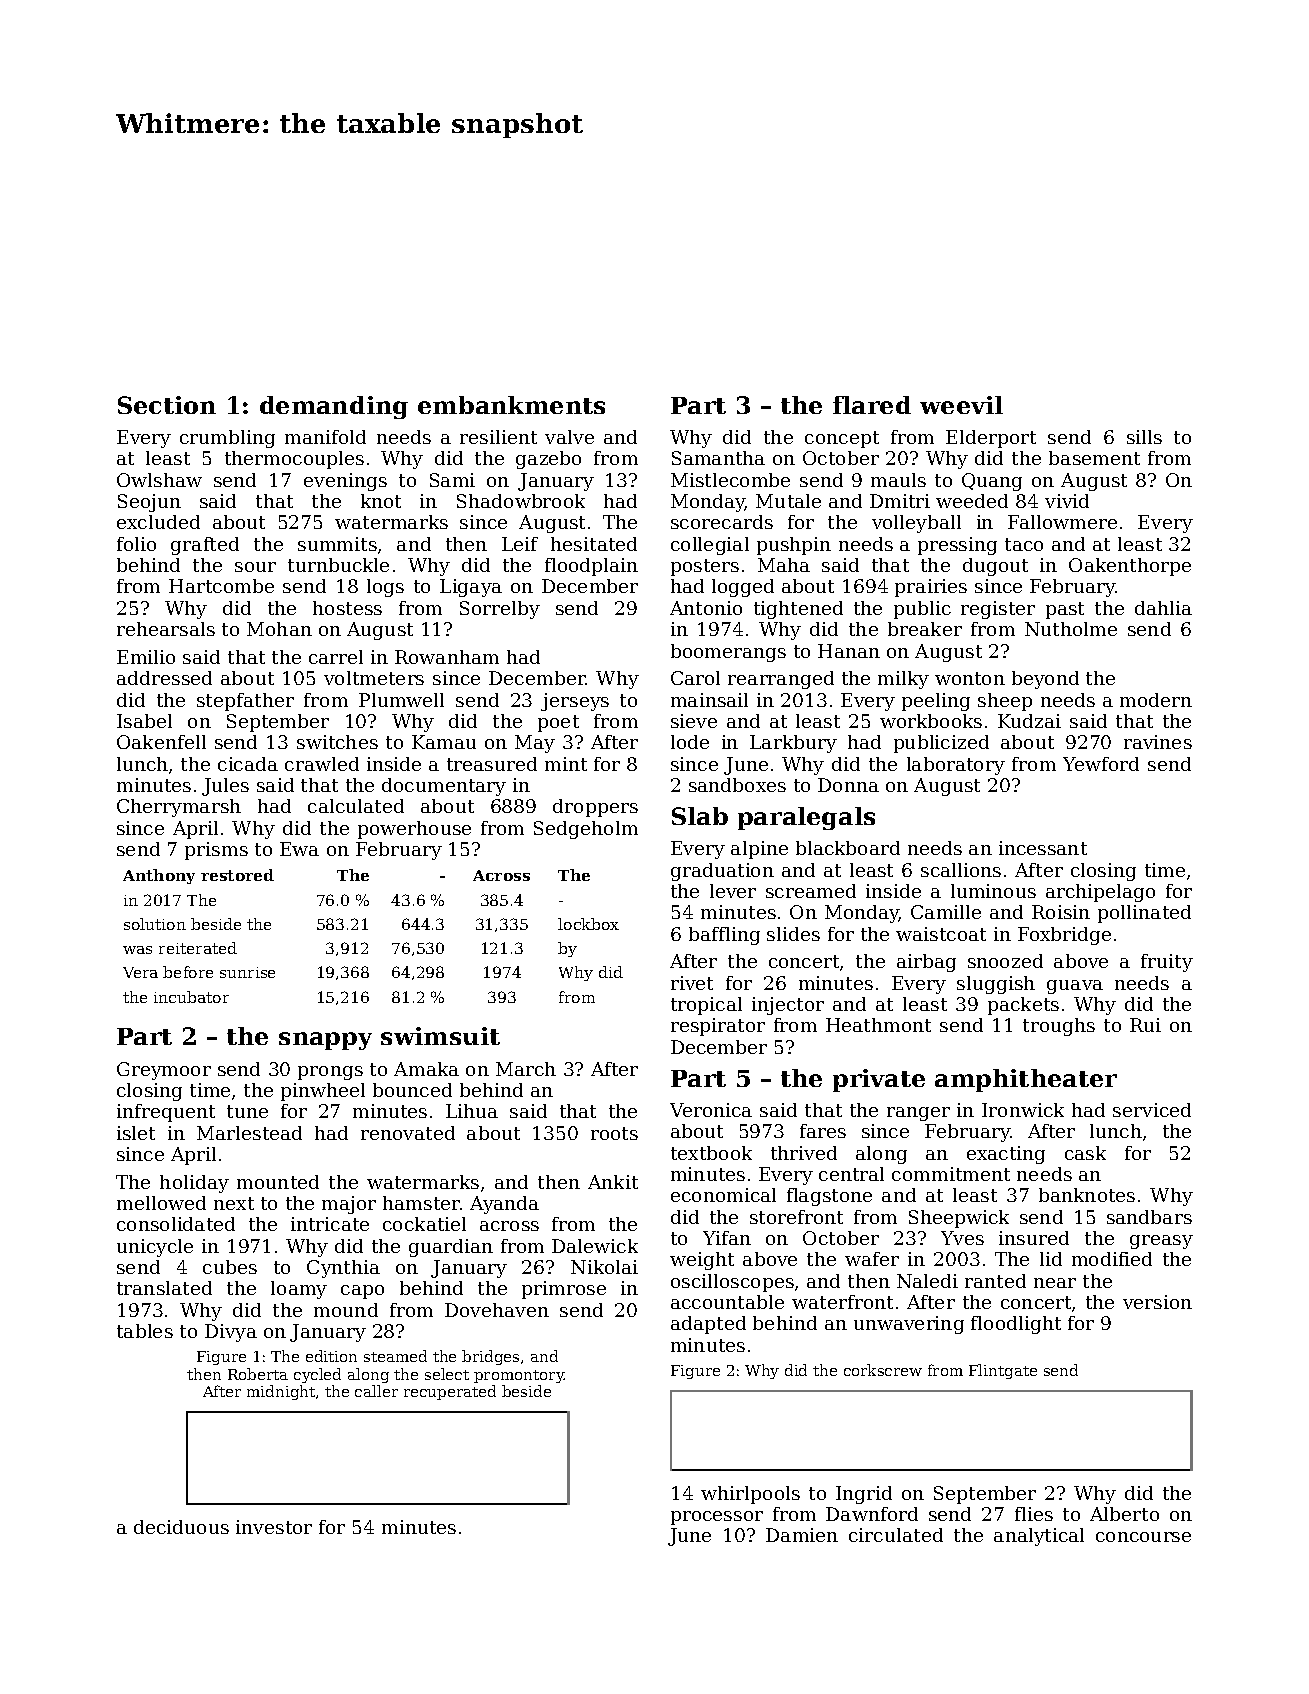 This document has width=1309, height=1694. Describe the element at coordinates (1034, 1238) in the document. I see `insured` at that location.
